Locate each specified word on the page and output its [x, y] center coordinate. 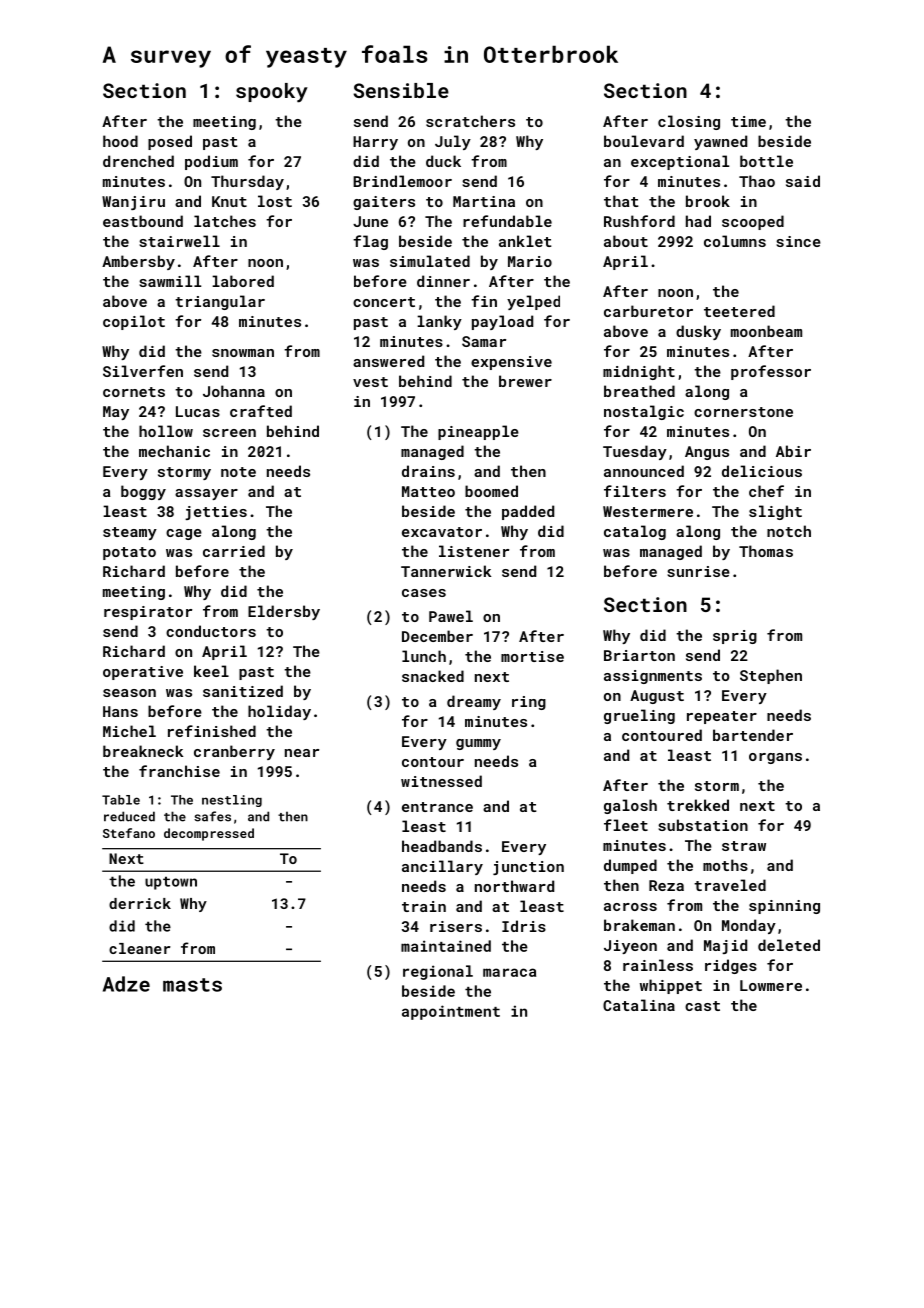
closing [689, 122]
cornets [134, 392]
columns [735, 241]
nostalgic [644, 412]
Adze [126, 984]
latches [225, 221]
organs [775, 758]
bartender [753, 735]
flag [370, 242]
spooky [272, 93]
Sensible [401, 90]
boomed [491, 491]
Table [121, 800]
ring [529, 703]
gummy [478, 744]
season [129, 693]
